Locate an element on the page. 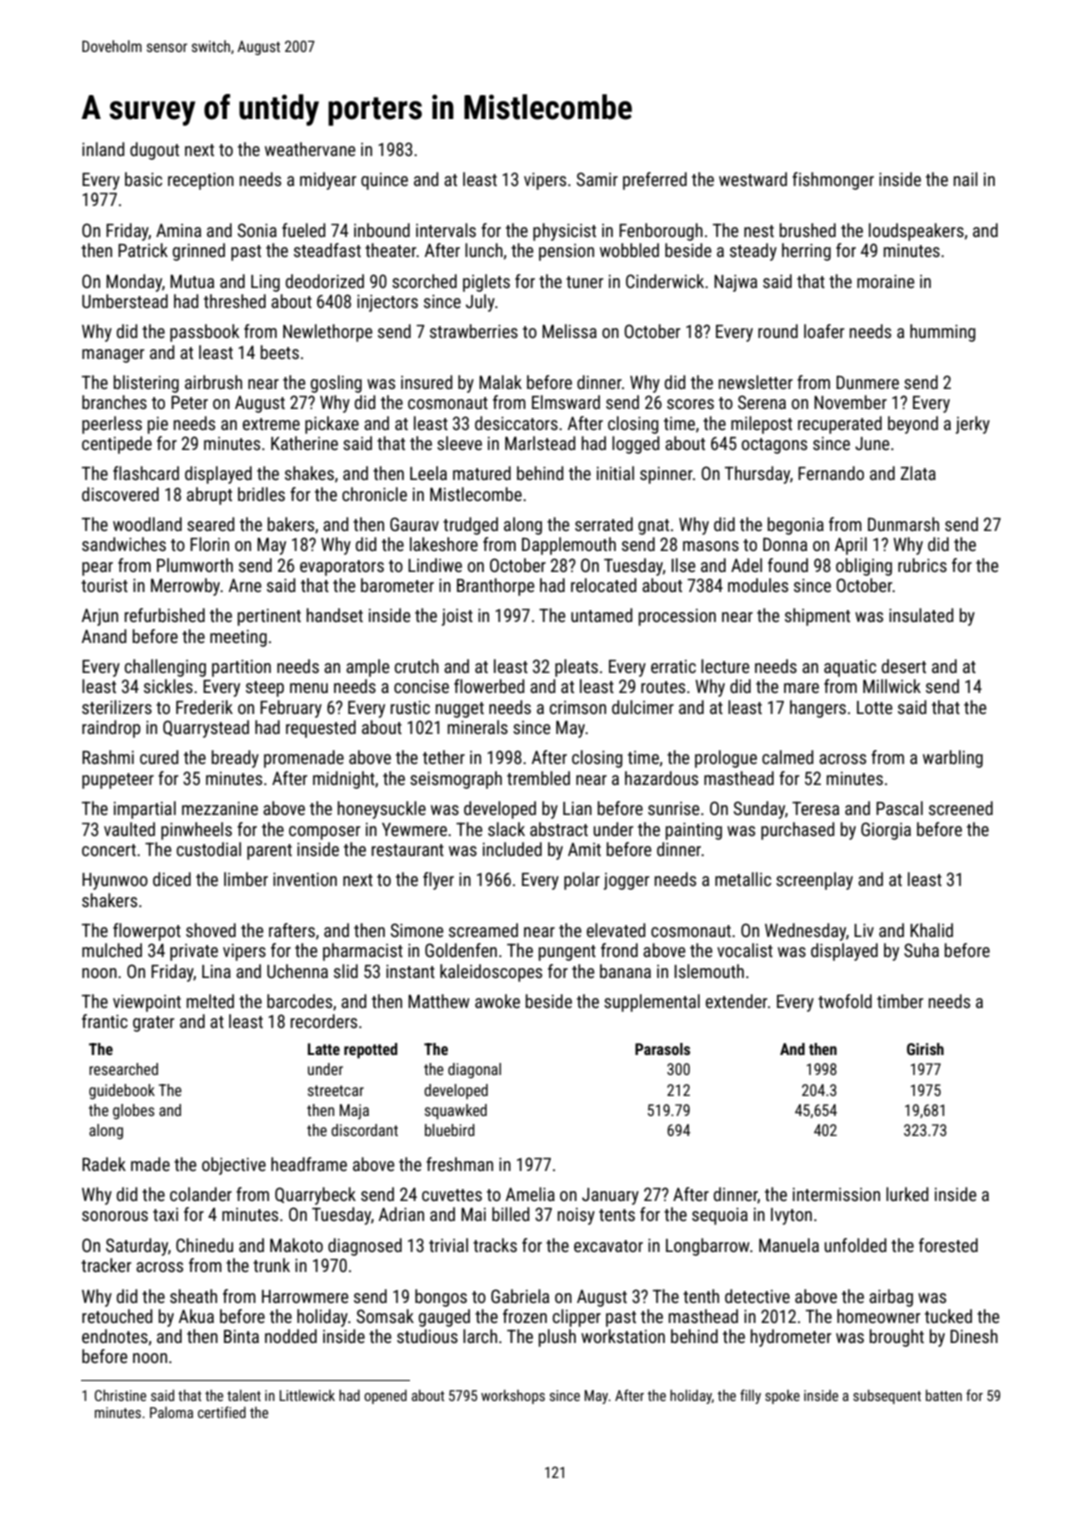  tether is located at coordinates (444, 757).
